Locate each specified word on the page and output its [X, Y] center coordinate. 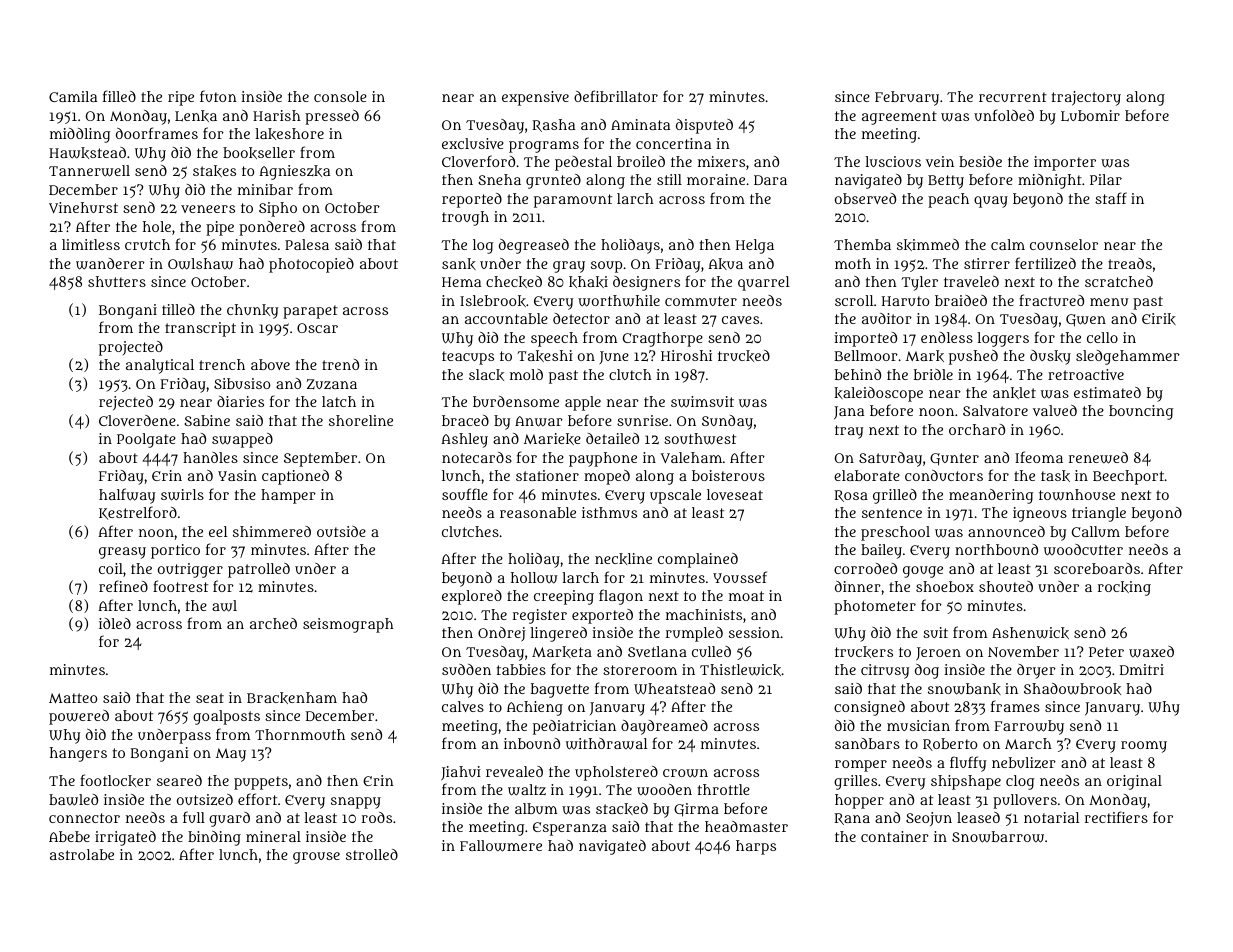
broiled [641, 161]
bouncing [1141, 412]
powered [79, 717]
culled [711, 651]
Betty [946, 182]
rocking [1124, 588]
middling [80, 135]
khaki [588, 282]
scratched [1119, 281]
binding [214, 838]
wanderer [110, 264]
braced [465, 420]
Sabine [207, 420]
